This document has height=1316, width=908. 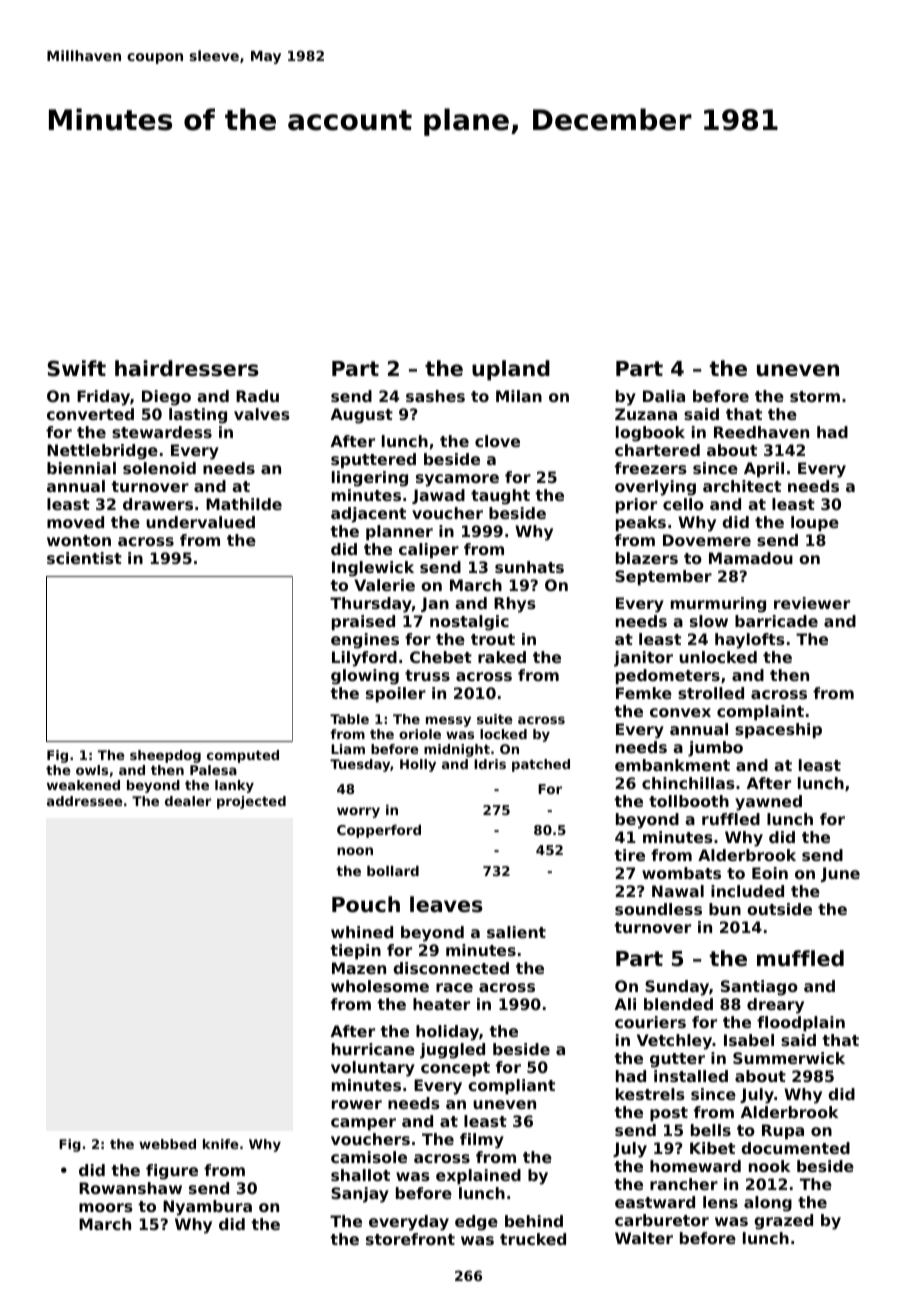 What do you see at coordinates (84, 558) in the document?
I see `scientist` at bounding box center [84, 558].
